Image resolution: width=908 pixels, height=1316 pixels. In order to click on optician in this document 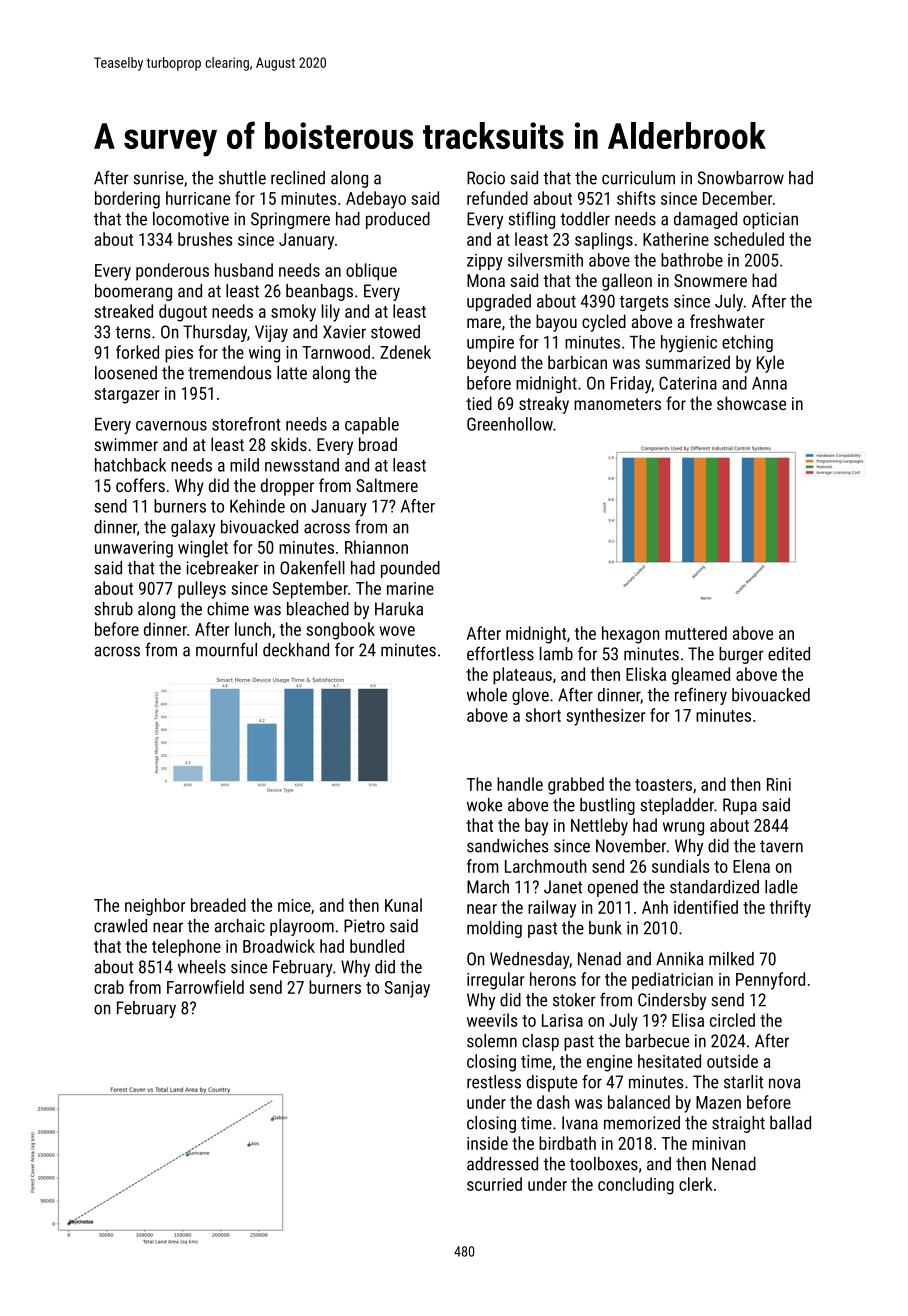, I will do `click(770, 220)`.
